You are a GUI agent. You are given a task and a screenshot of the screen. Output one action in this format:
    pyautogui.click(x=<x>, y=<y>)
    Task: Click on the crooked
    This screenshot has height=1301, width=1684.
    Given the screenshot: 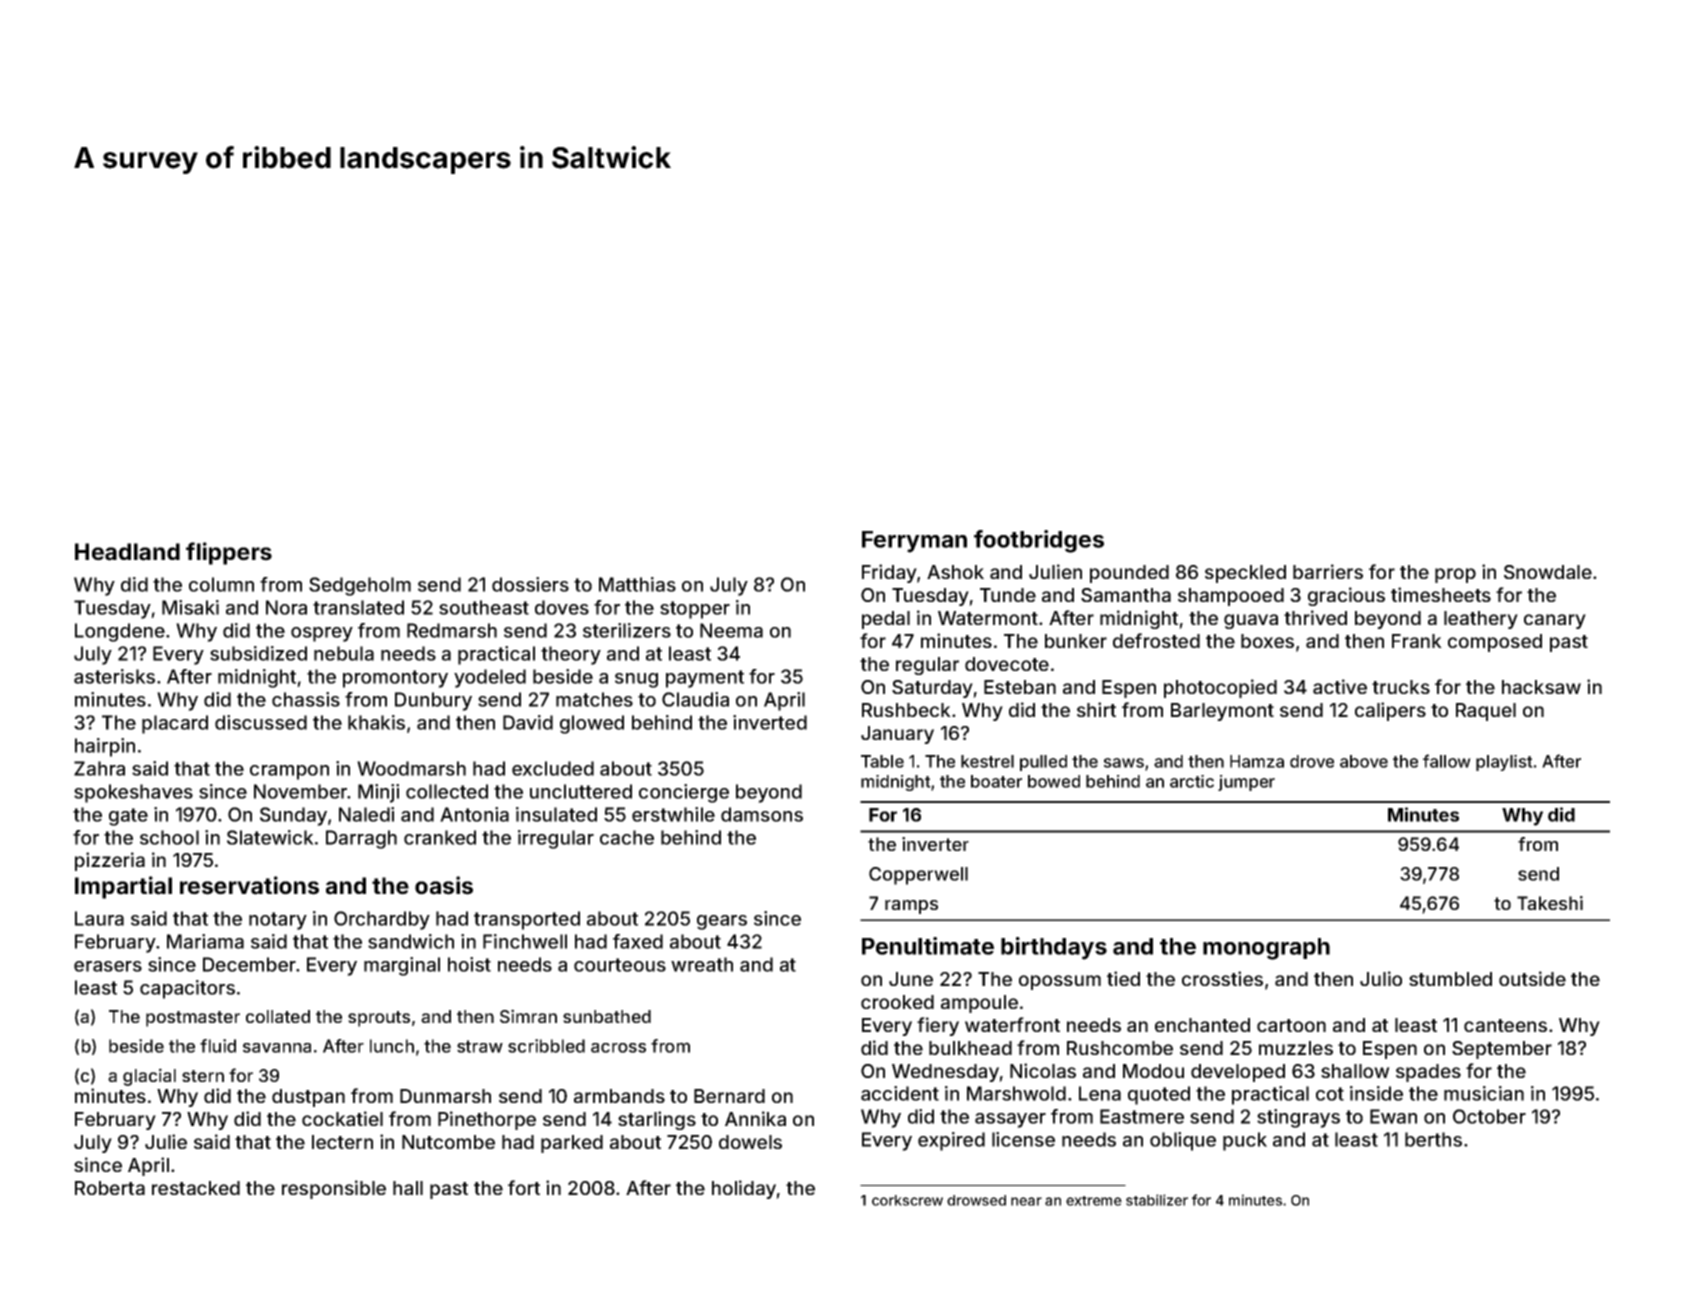 What is the action you would take?
    pyautogui.click(x=897, y=1002)
